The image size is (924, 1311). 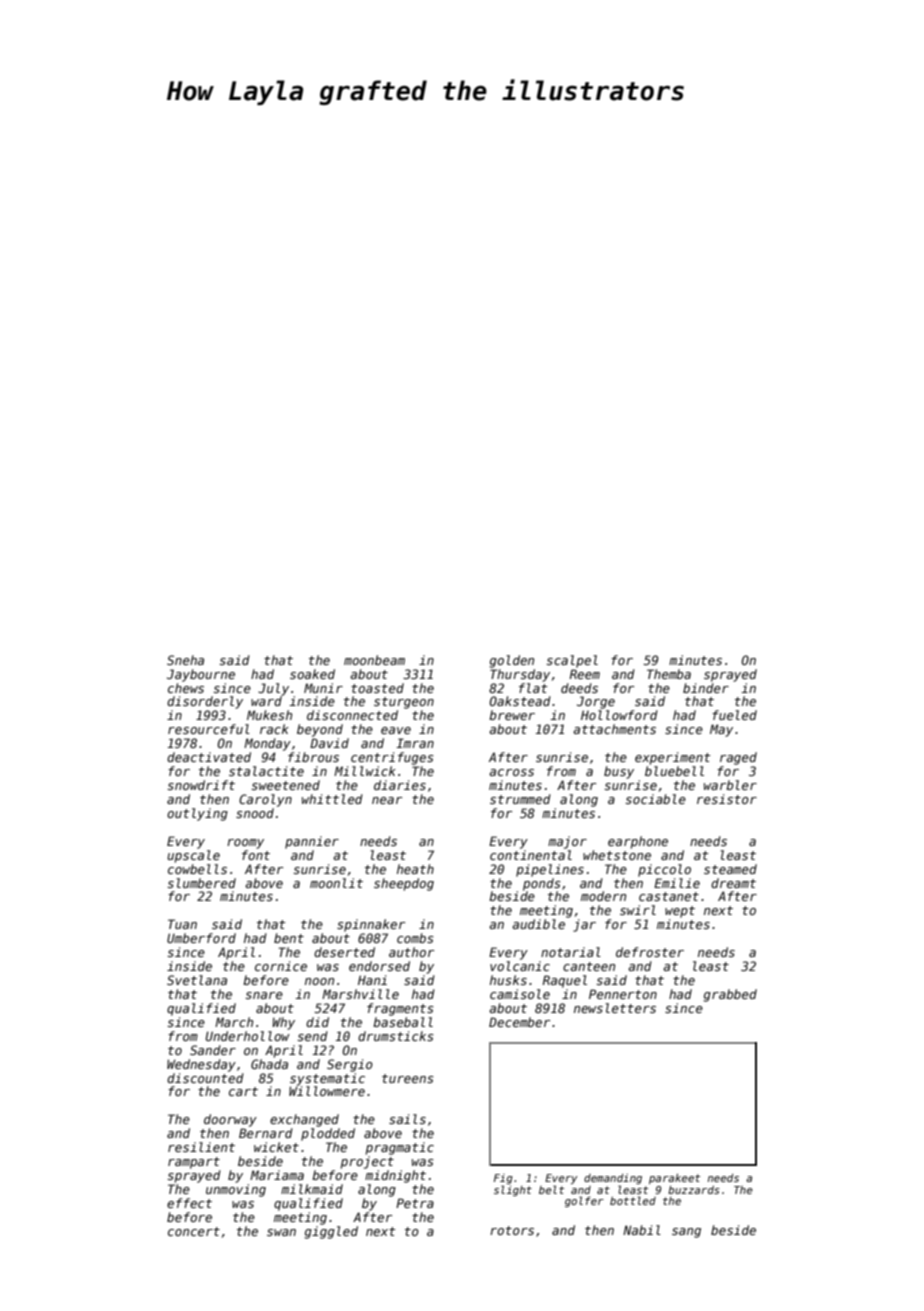 I want to click on buzzards, so click(x=694, y=1190).
